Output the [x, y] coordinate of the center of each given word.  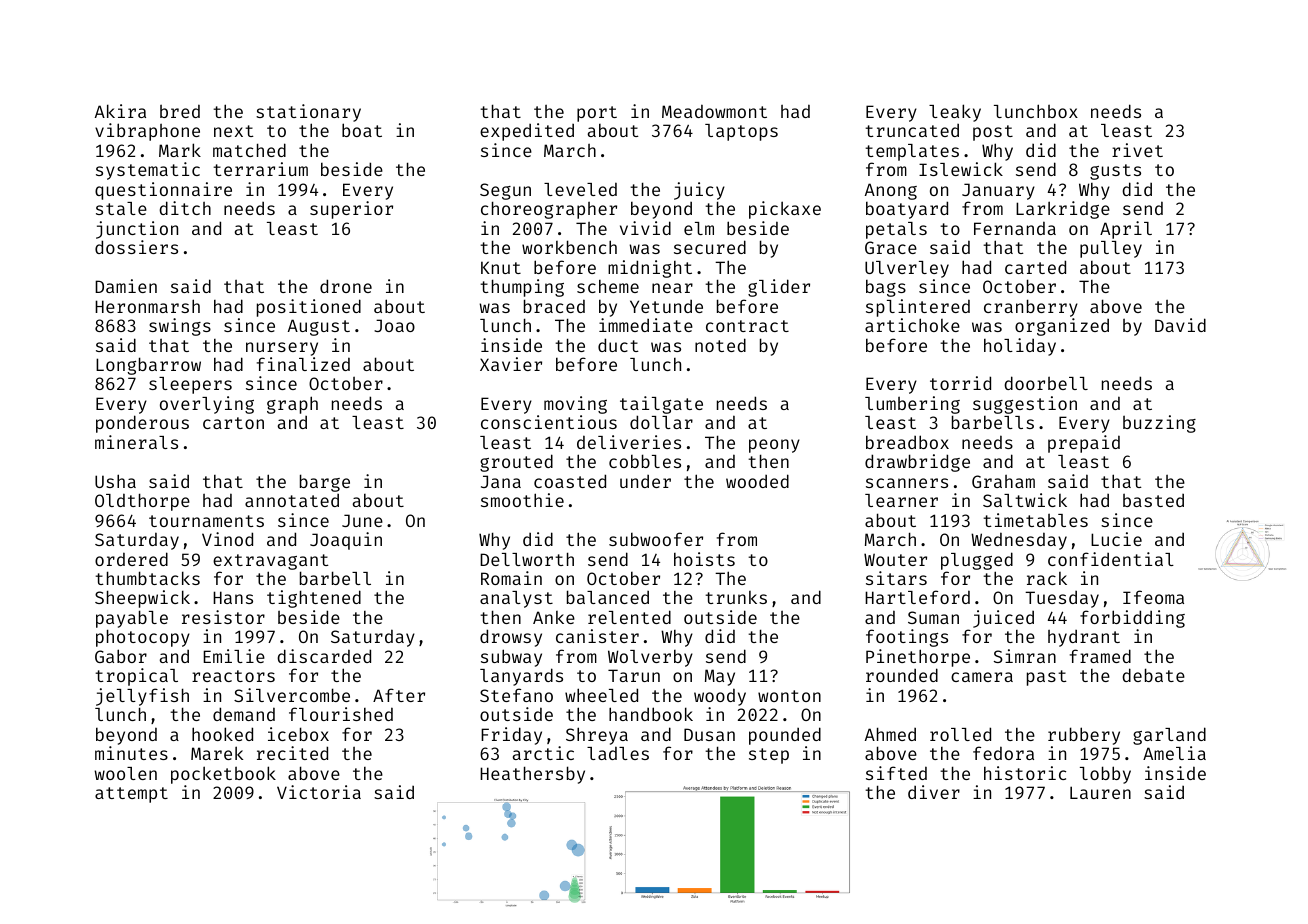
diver [934, 792]
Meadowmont [714, 111]
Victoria [319, 792]
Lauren [1100, 792]
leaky [955, 113]
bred [180, 111]
